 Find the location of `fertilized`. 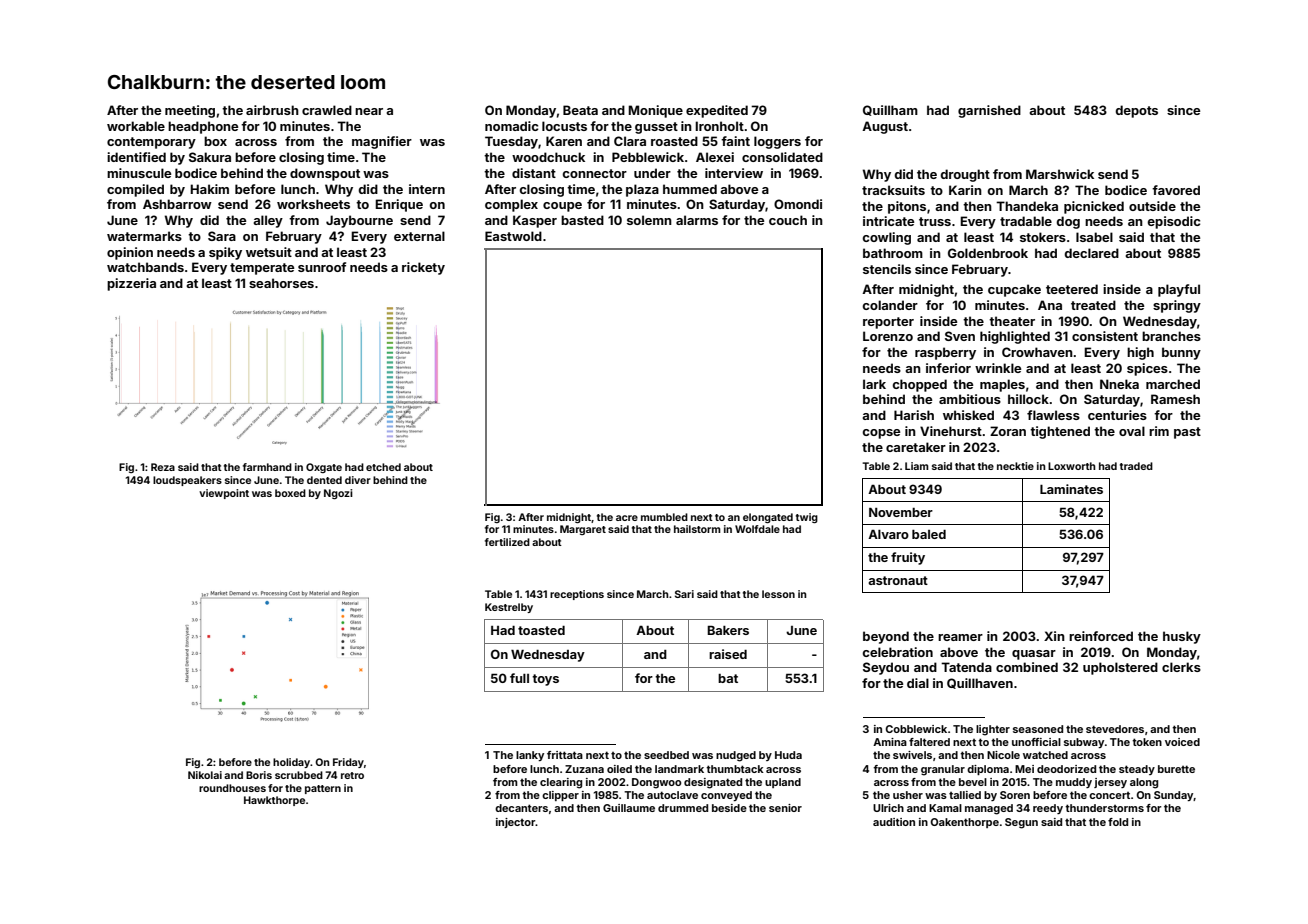

fertilized is located at coordinates (507, 542).
